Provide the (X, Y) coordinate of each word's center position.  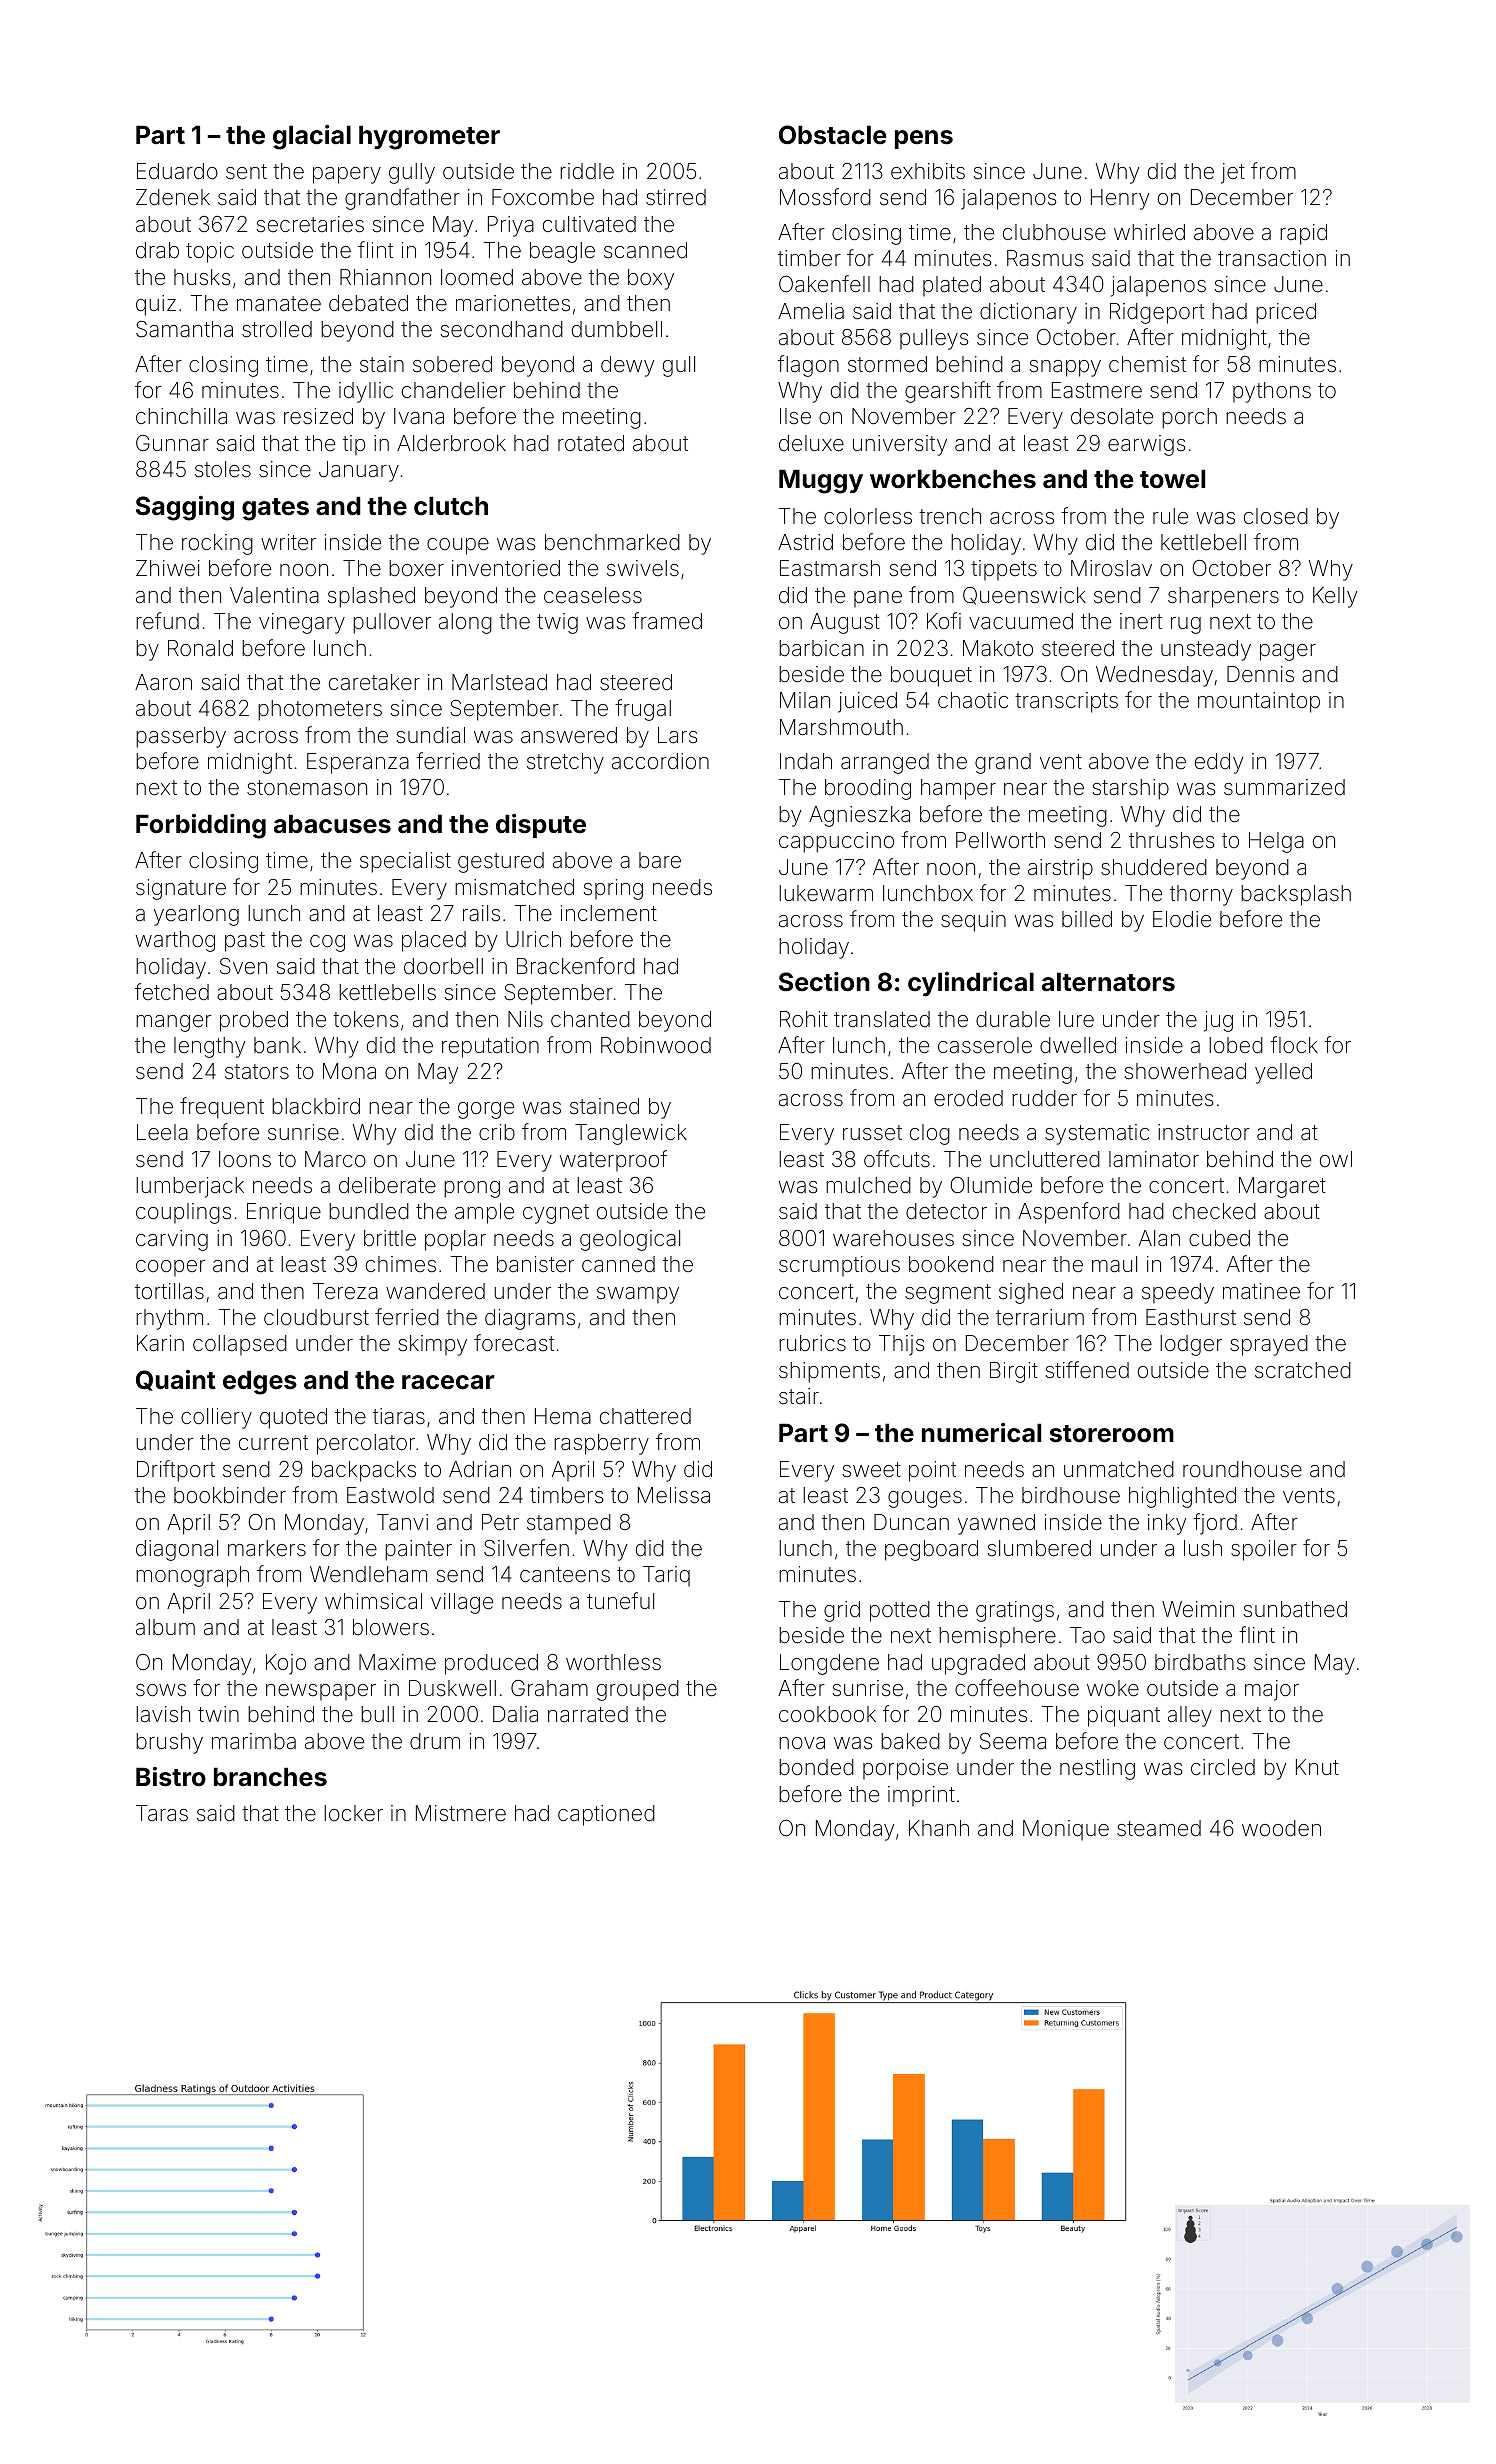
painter (418, 1550)
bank (277, 1045)
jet (1233, 173)
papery (347, 175)
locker (353, 1813)
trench (950, 516)
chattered (645, 1416)
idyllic (366, 392)
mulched (868, 1185)
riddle (587, 171)
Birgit (1014, 1372)
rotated (591, 443)
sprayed (1269, 1345)
